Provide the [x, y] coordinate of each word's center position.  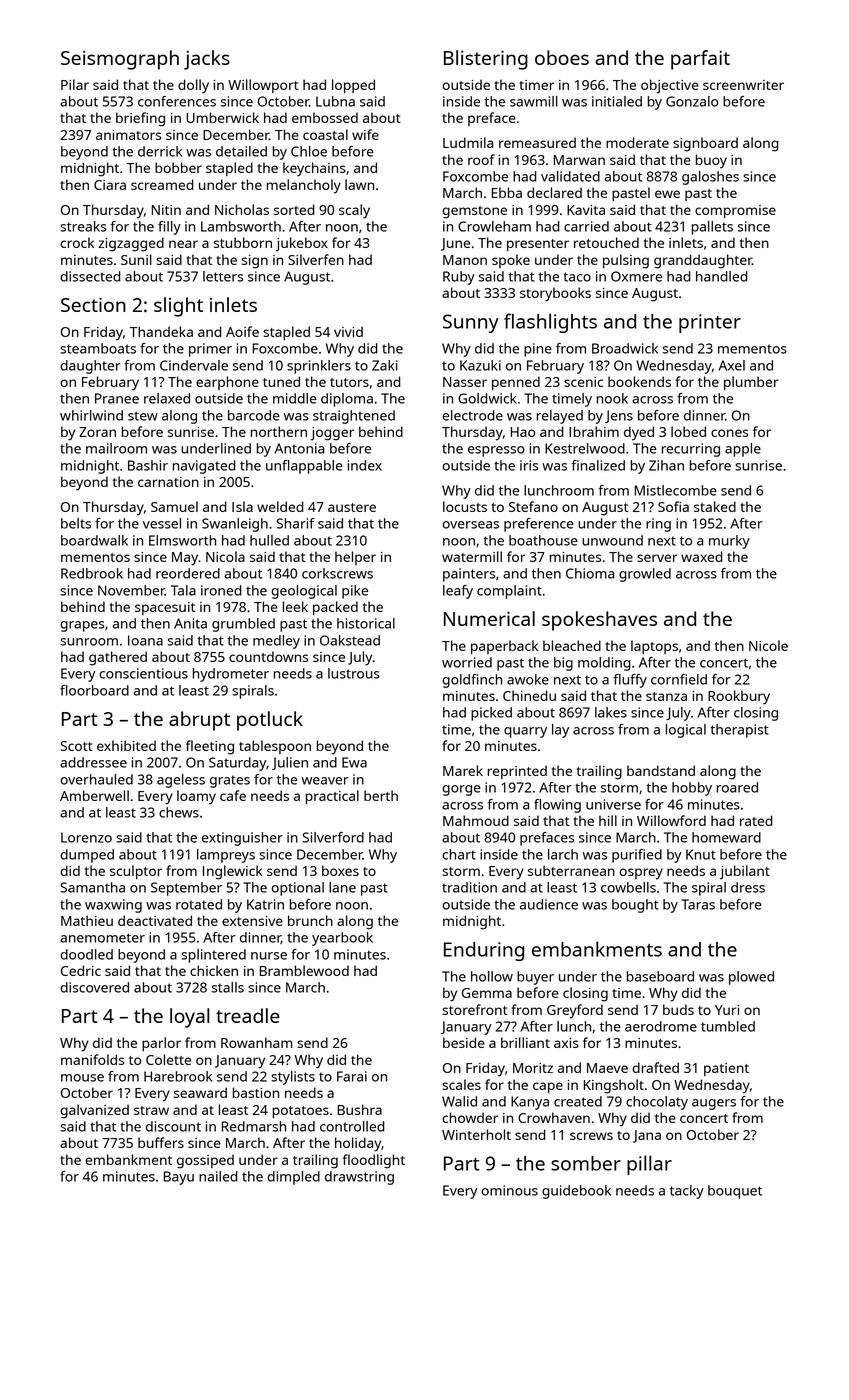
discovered [94, 987]
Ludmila [468, 142]
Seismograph [120, 60]
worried [467, 662]
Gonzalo [692, 101]
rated [756, 820]
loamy [196, 797]
